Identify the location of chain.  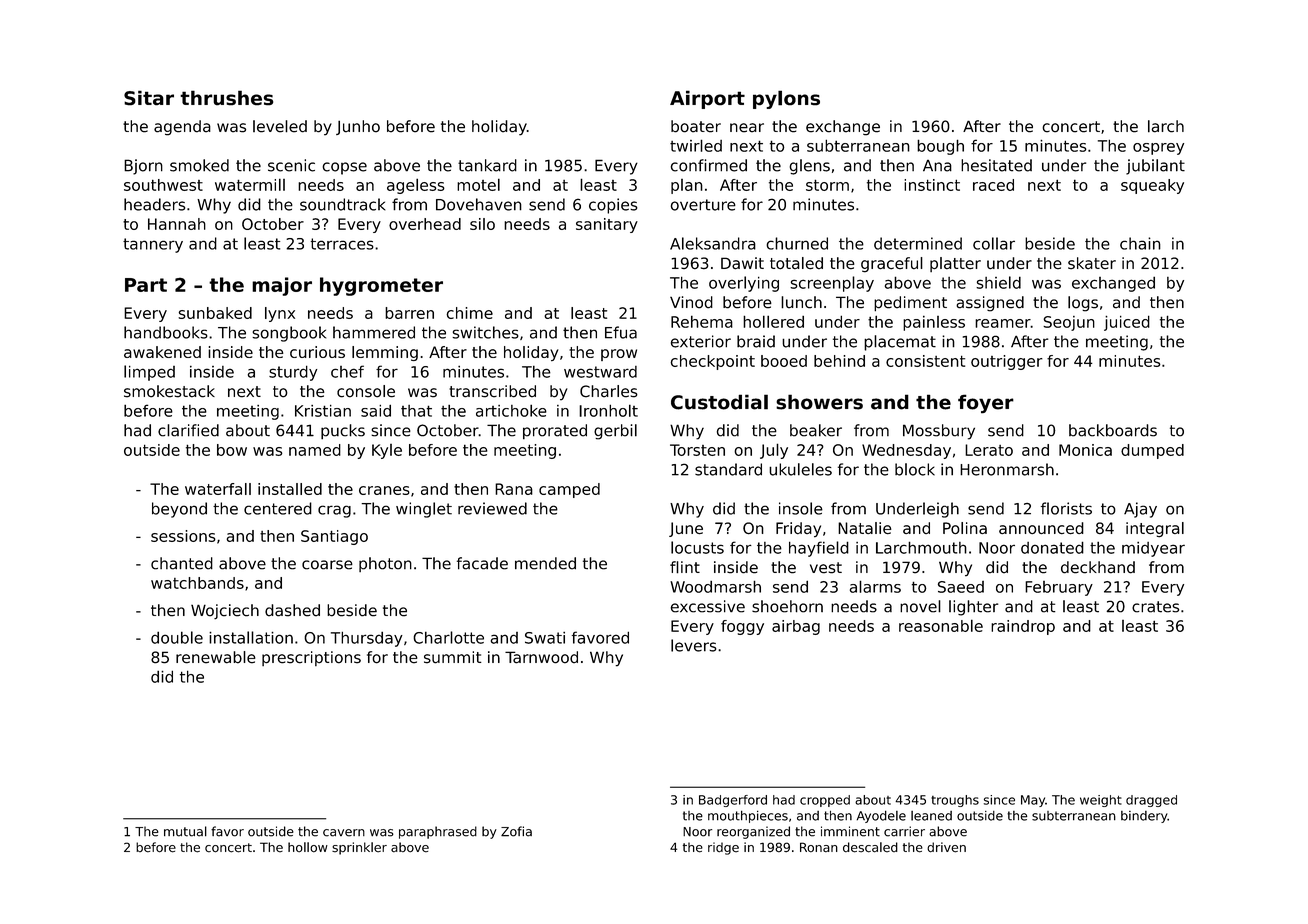
(1140, 243).
